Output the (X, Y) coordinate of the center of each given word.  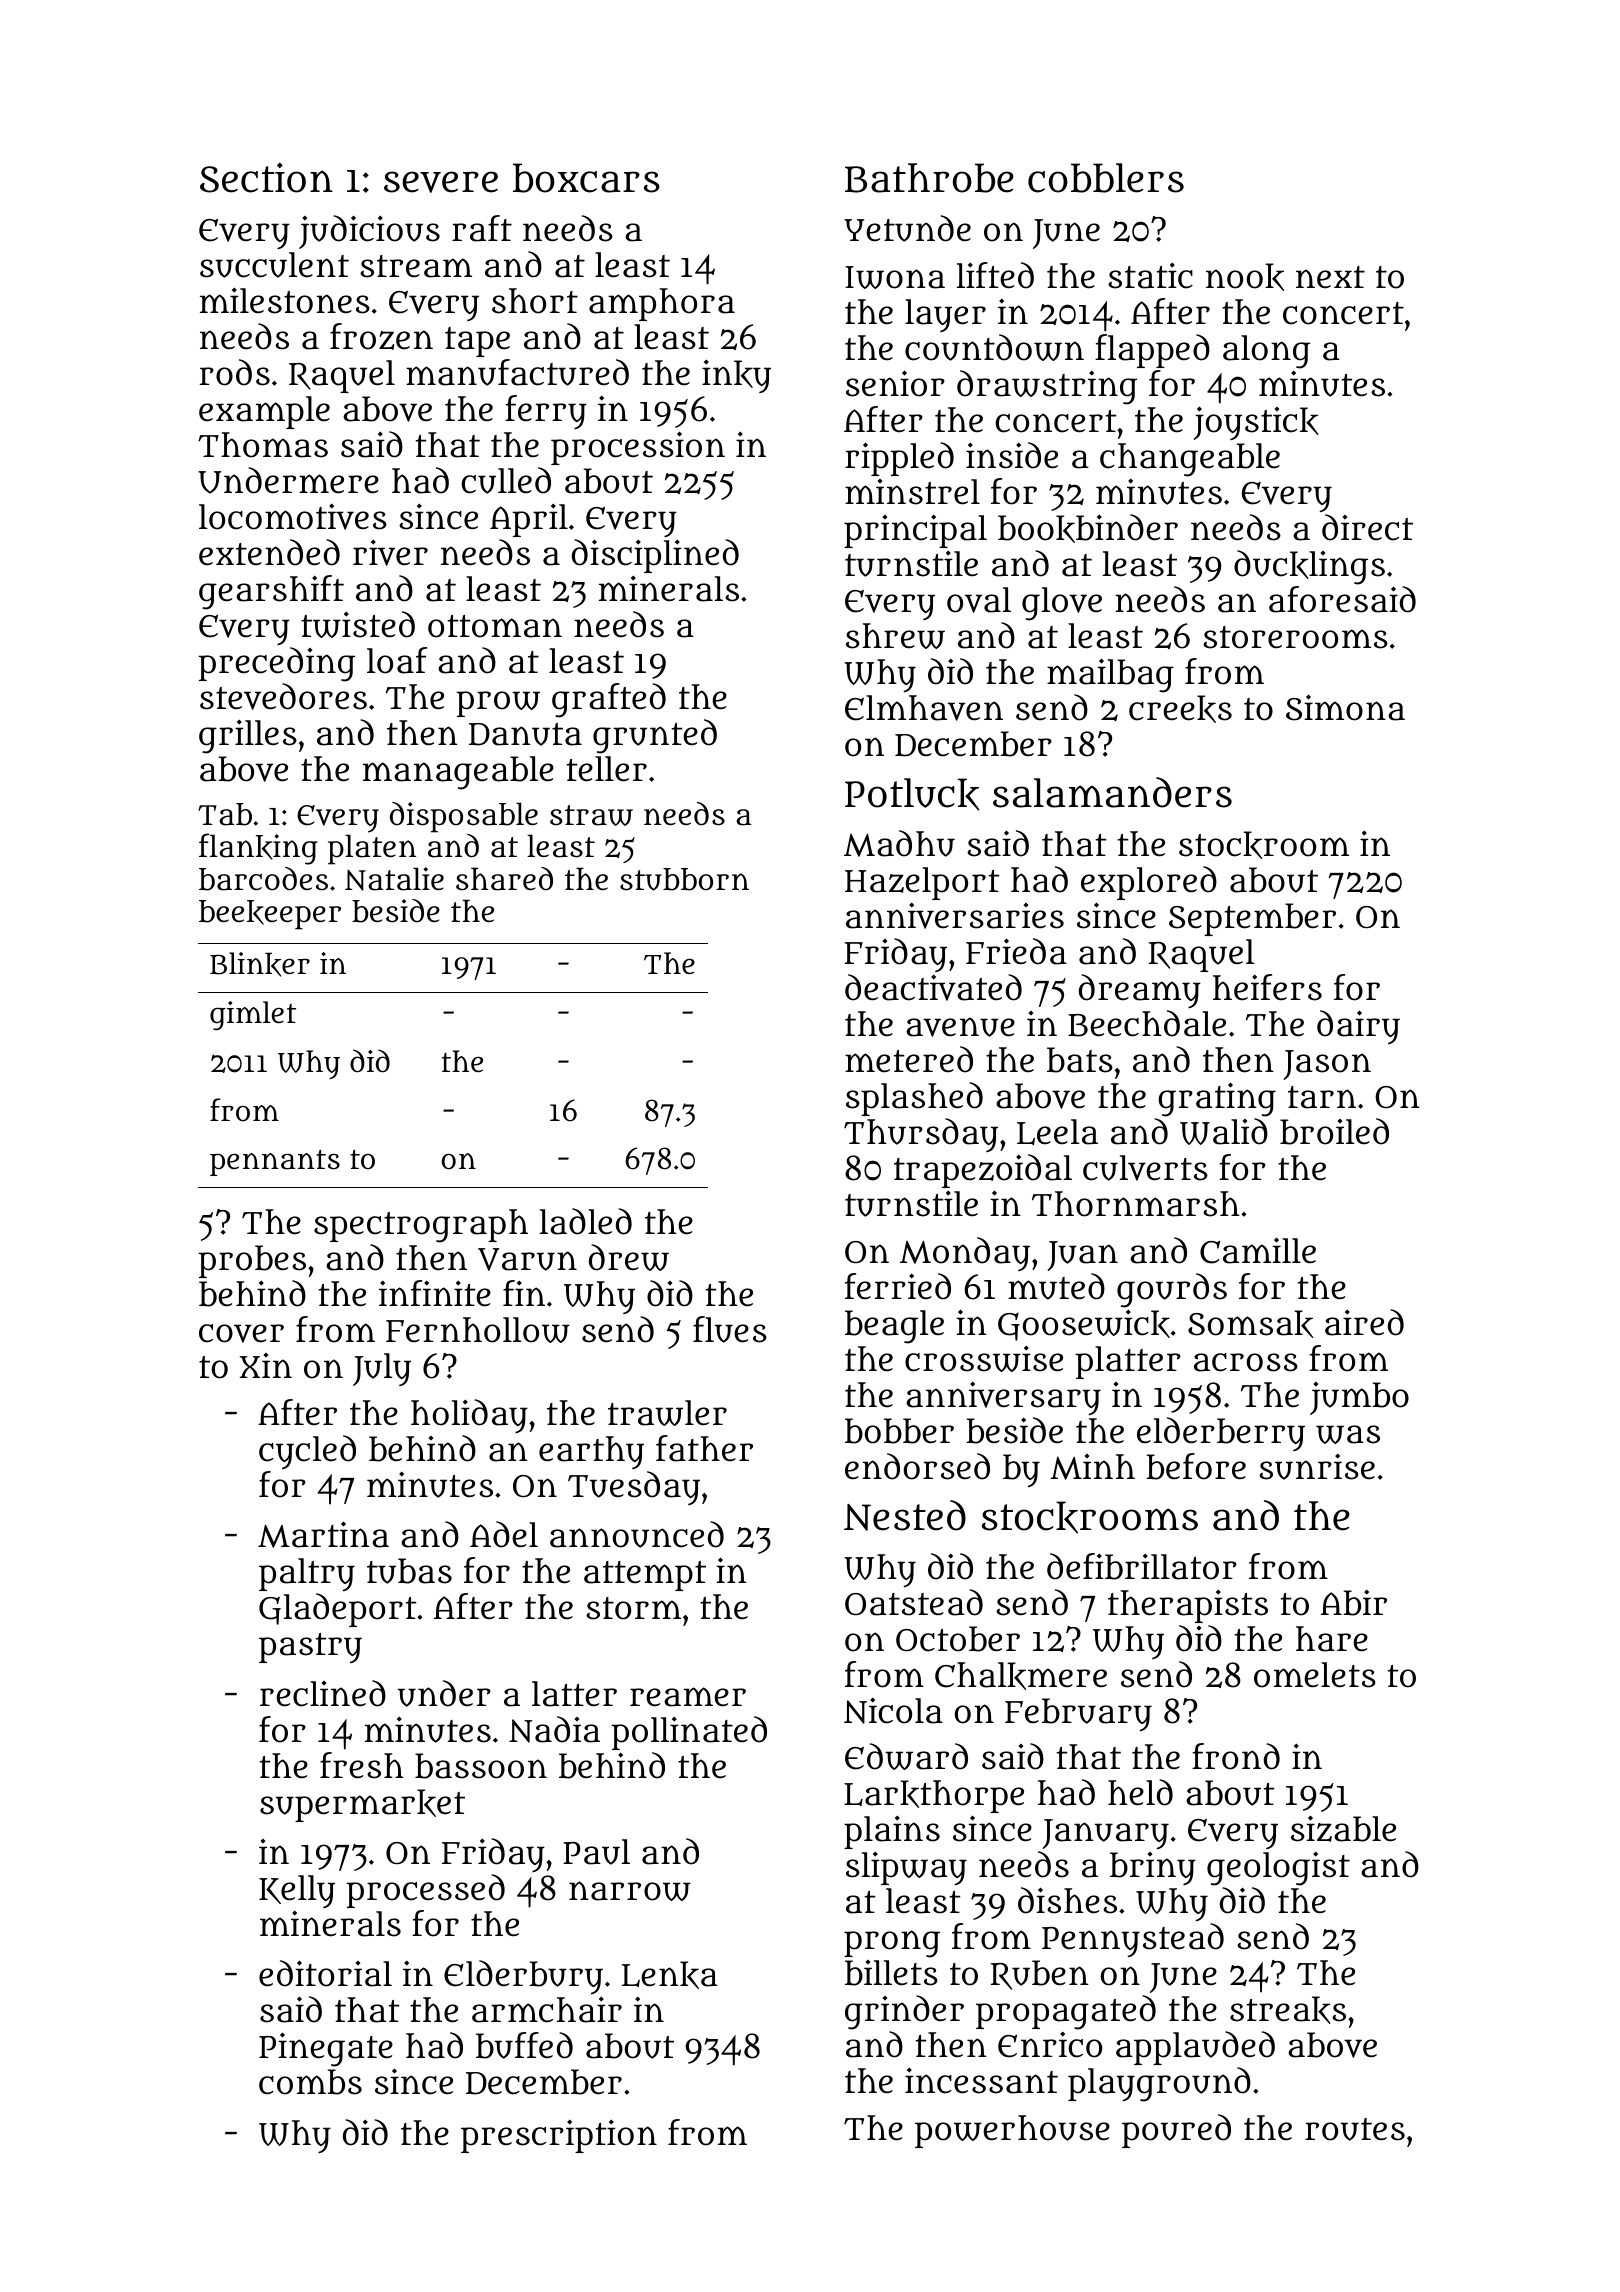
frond (1236, 1756)
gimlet (253, 1016)
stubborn (684, 879)
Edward (906, 1756)
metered (909, 1059)
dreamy (1140, 991)
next (1330, 277)
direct (1367, 527)
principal (915, 531)
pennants (275, 1163)
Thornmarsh (1136, 1204)
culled (506, 480)
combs (310, 2082)
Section (266, 177)
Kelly (297, 1891)
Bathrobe (929, 178)
